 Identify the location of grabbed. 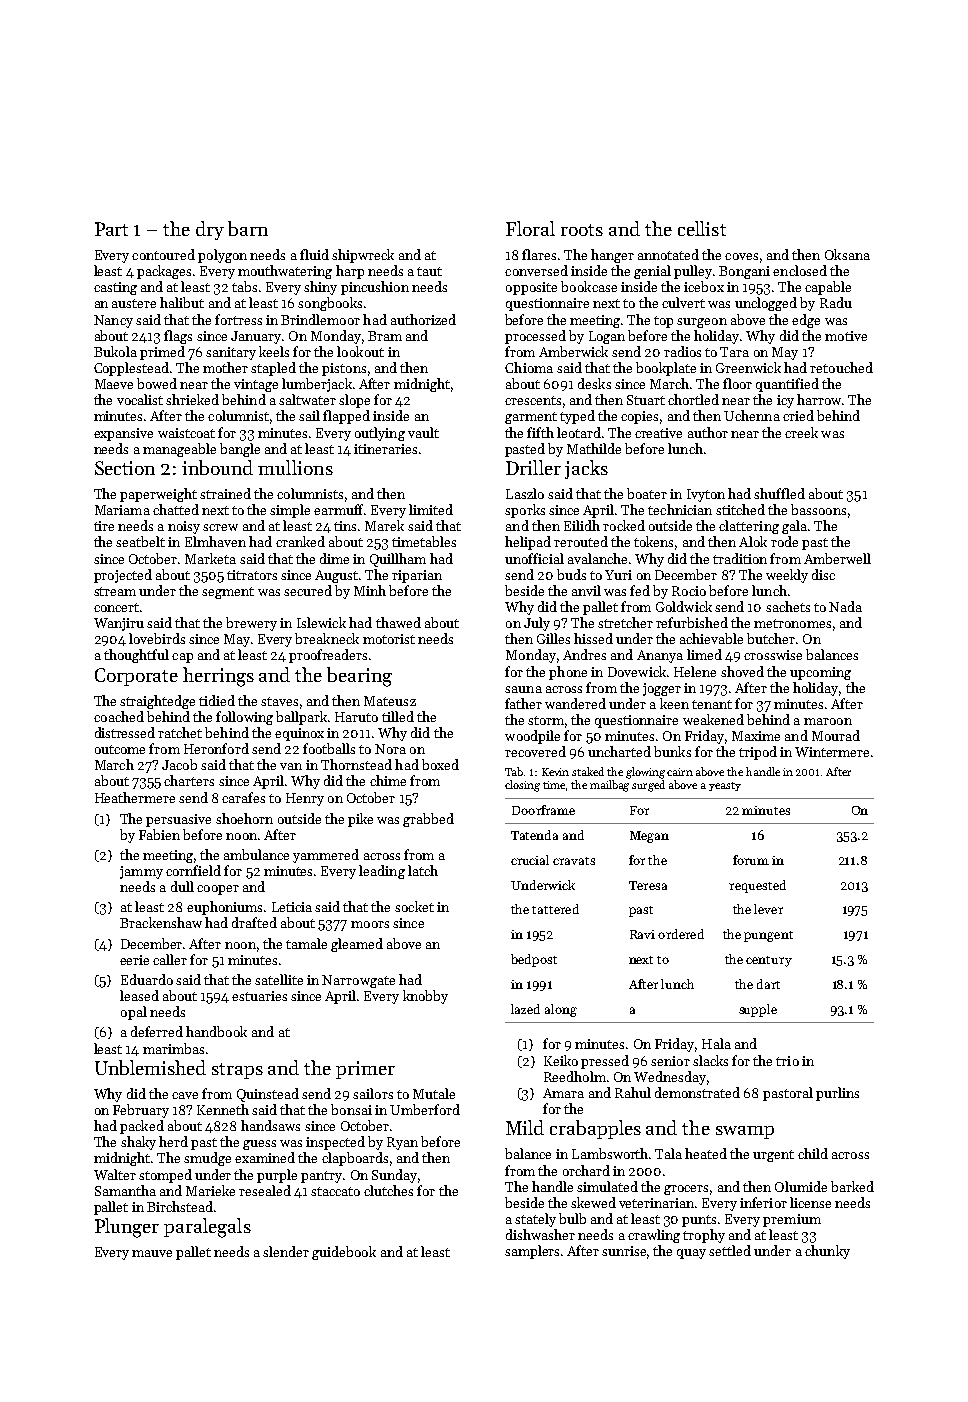
(428, 820).
